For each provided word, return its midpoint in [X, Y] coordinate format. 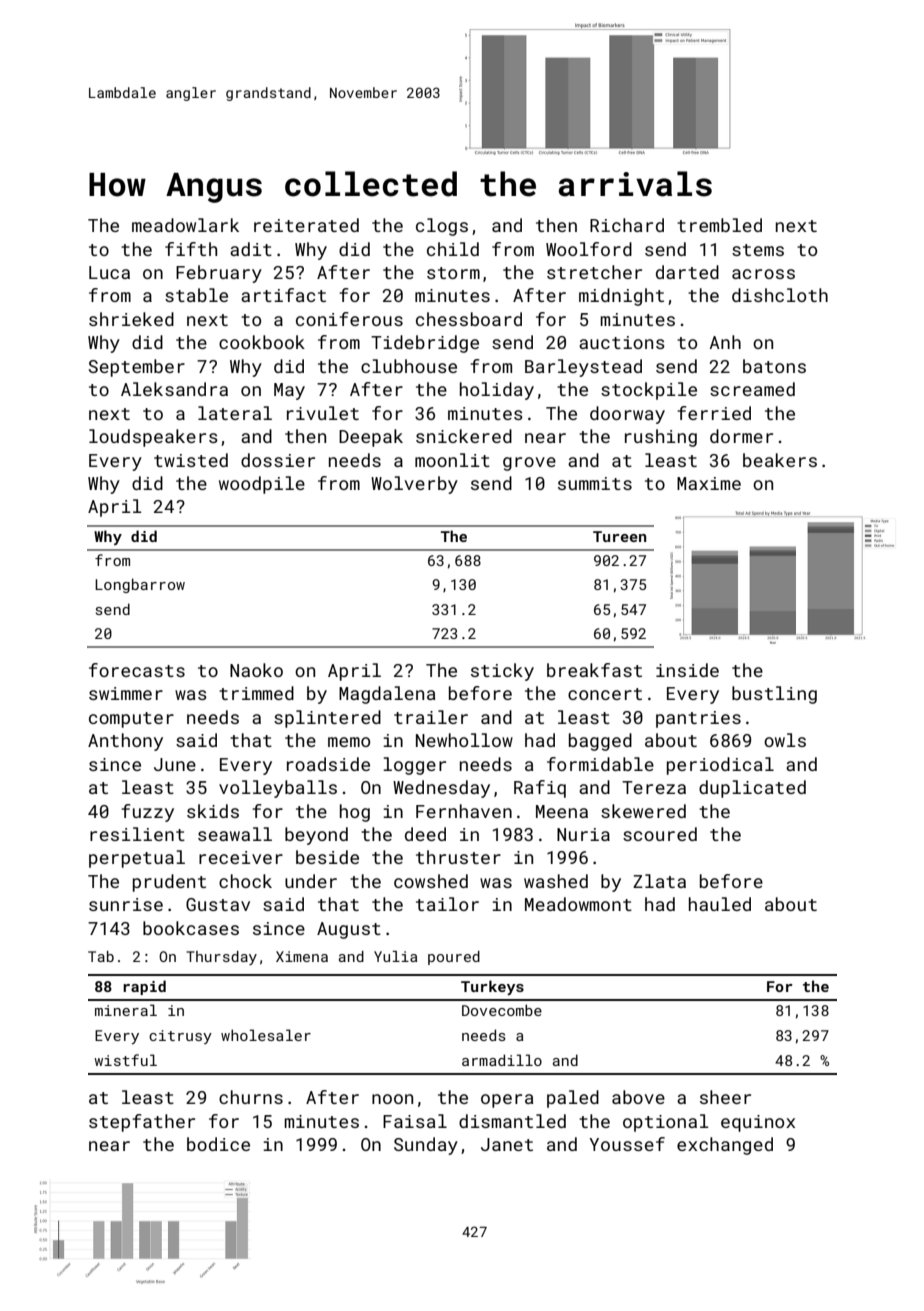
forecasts [137, 670]
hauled [720, 904]
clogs [442, 227]
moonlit [452, 460]
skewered [643, 811]
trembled [719, 225]
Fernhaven [464, 811]
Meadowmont [578, 904]
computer [131, 720]
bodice [218, 1144]
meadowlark [185, 225]
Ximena [302, 956]
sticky [502, 672]
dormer [741, 436]
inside [687, 670]
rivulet [323, 413]
